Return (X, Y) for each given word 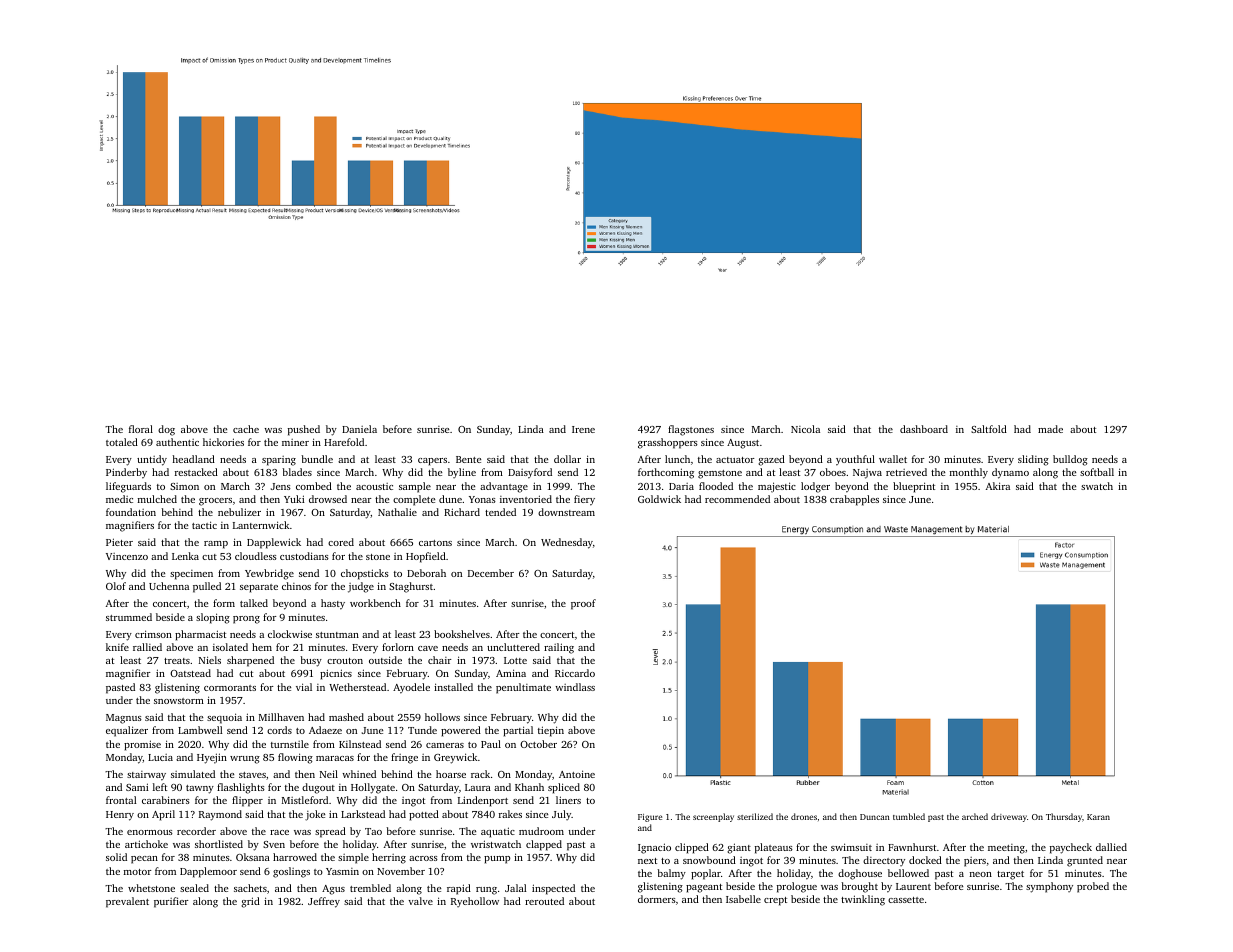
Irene (583, 429)
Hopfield (426, 557)
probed (1093, 887)
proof (583, 604)
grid (250, 902)
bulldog (1070, 460)
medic (119, 499)
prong (246, 620)
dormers (657, 899)
